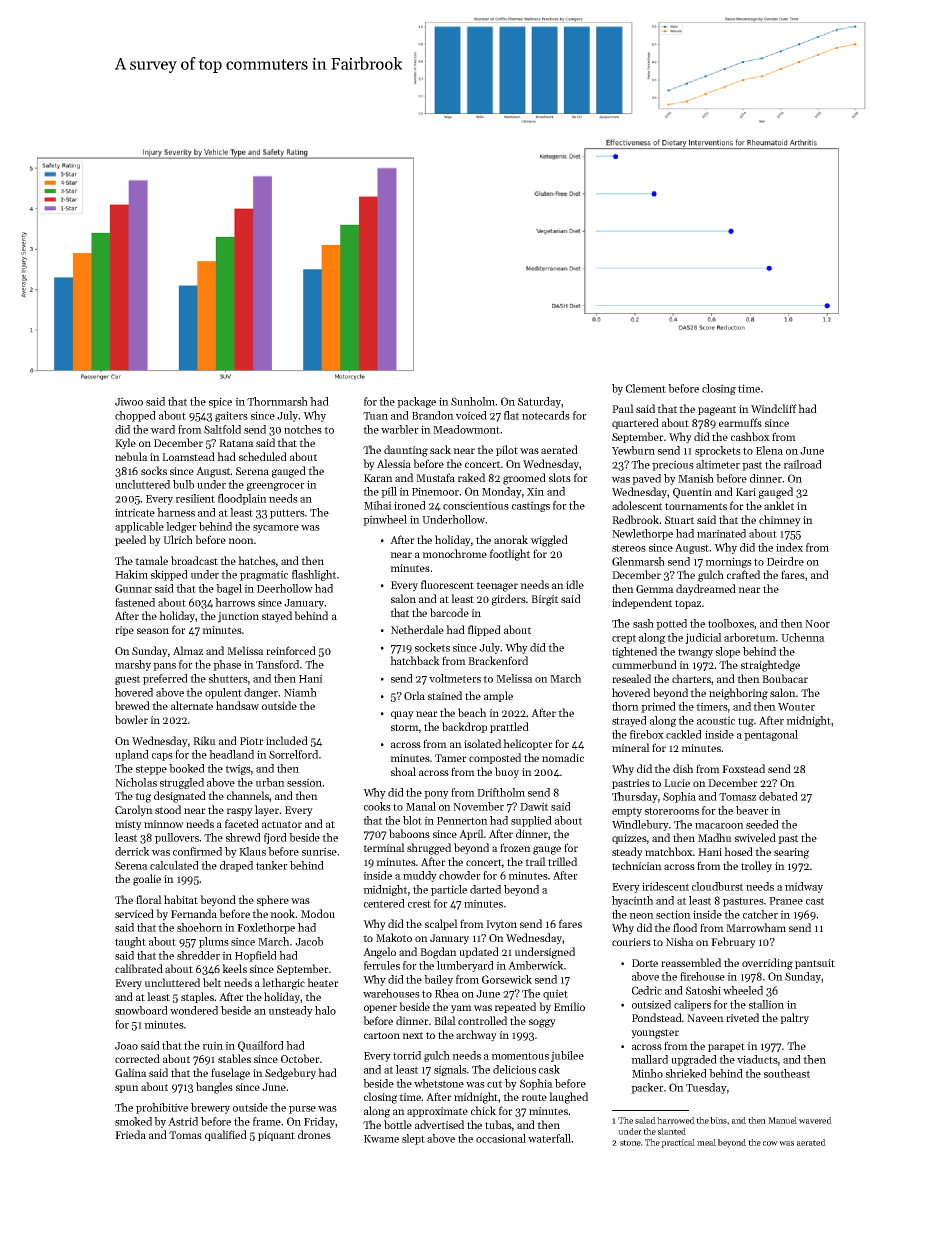 The width and height of the document is (952, 1233). Describe the element at coordinates (416, 402) in the document. I see `package` at that location.
